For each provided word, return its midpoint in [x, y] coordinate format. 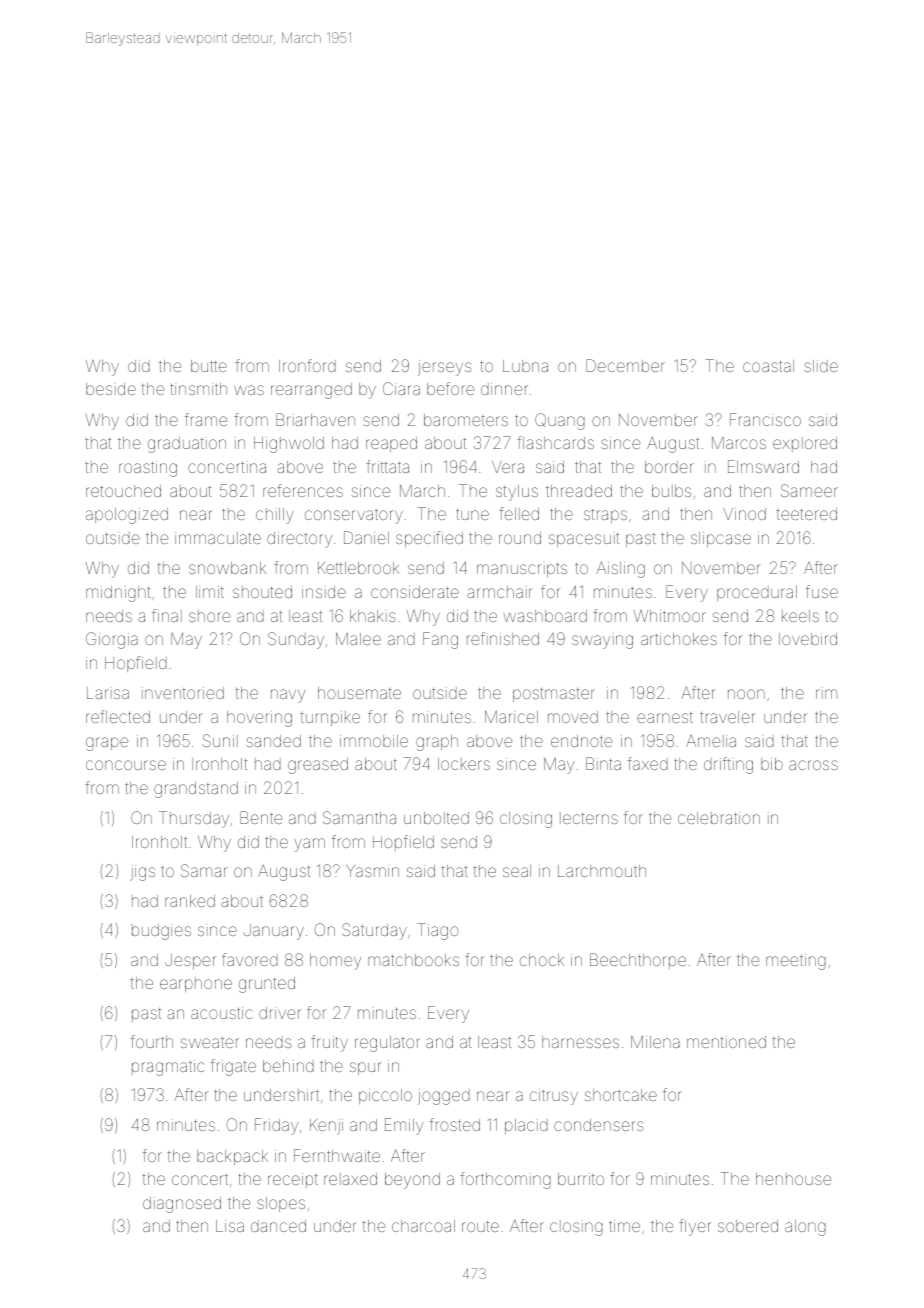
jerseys [445, 368]
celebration [719, 818]
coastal [768, 366]
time [624, 1226]
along [805, 1228]
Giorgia [112, 640]
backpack [232, 1157]
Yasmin [372, 871]
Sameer [809, 490]
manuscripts [522, 570]
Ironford [307, 365]
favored [250, 959]
